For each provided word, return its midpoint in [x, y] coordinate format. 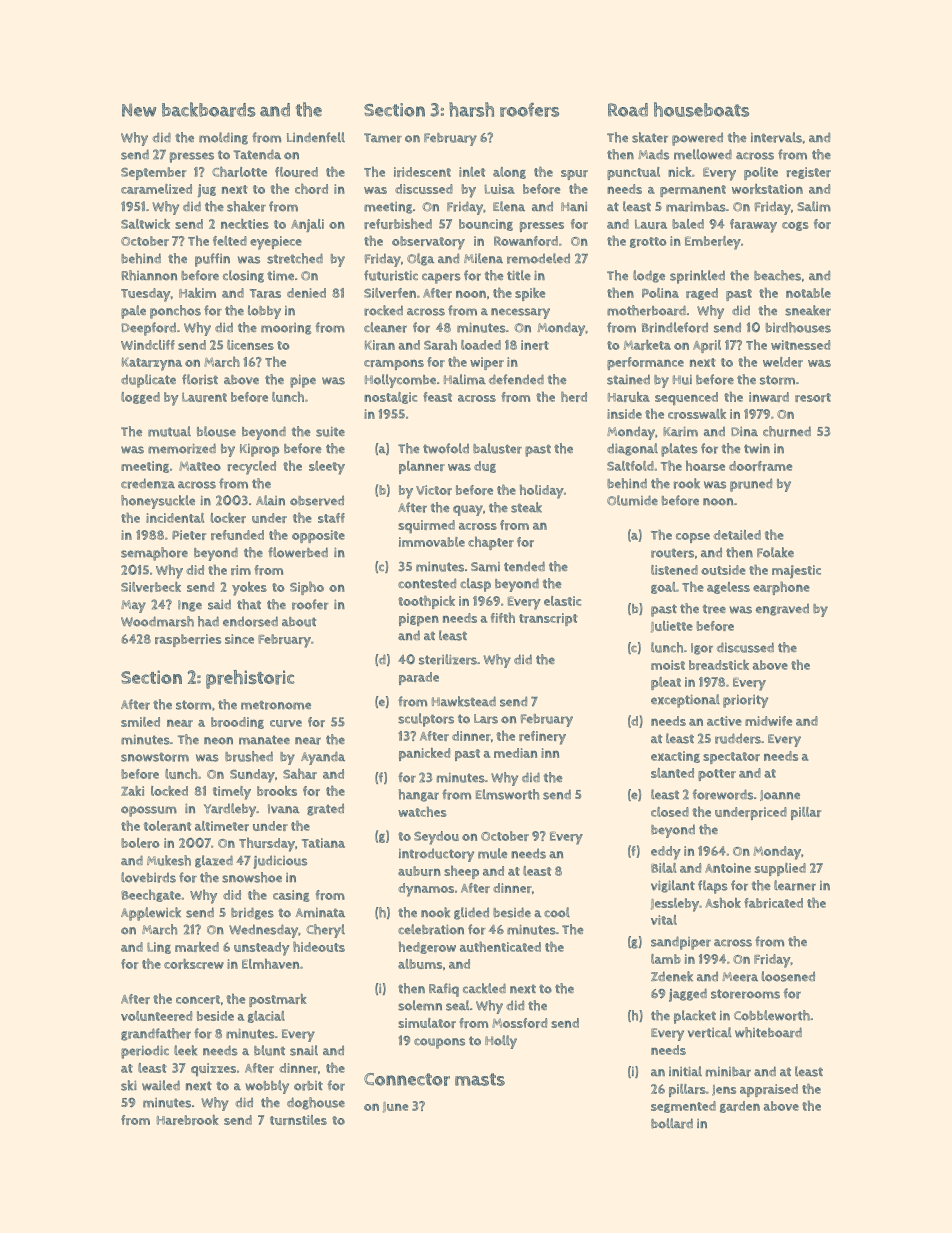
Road [628, 110]
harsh [471, 109]
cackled [484, 988]
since [239, 639]
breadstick [719, 665]
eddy [666, 853]
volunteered [156, 1016]
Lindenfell [316, 137]
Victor [434, 490]
